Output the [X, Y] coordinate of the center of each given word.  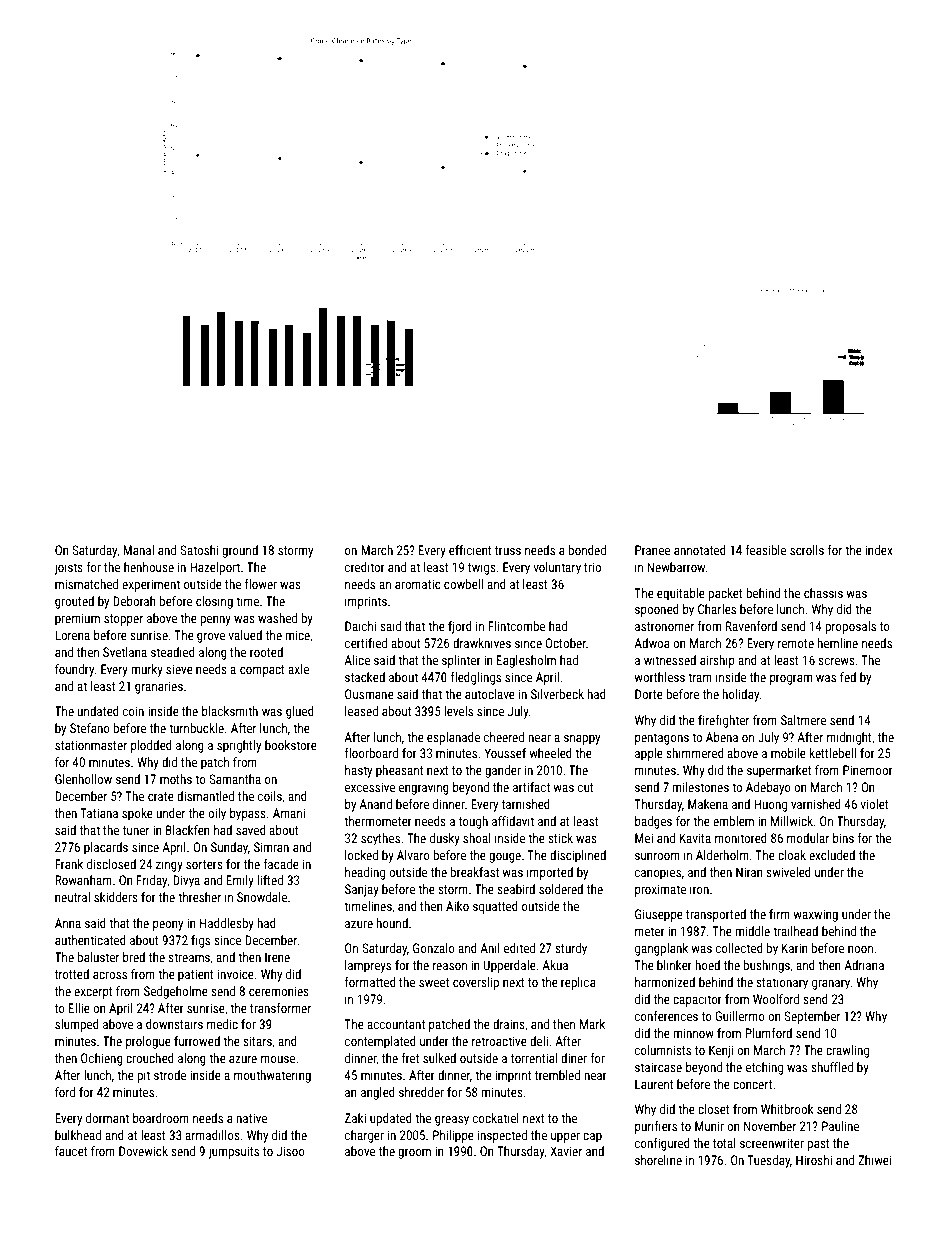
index [879, 550]
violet [874, 804]
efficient [470, 550]
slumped [77, 1025]
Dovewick [143, 1151]
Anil [490, 948]
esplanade [453, 738]
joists [68, 568]
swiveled [788, 872]
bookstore [291, 745]
